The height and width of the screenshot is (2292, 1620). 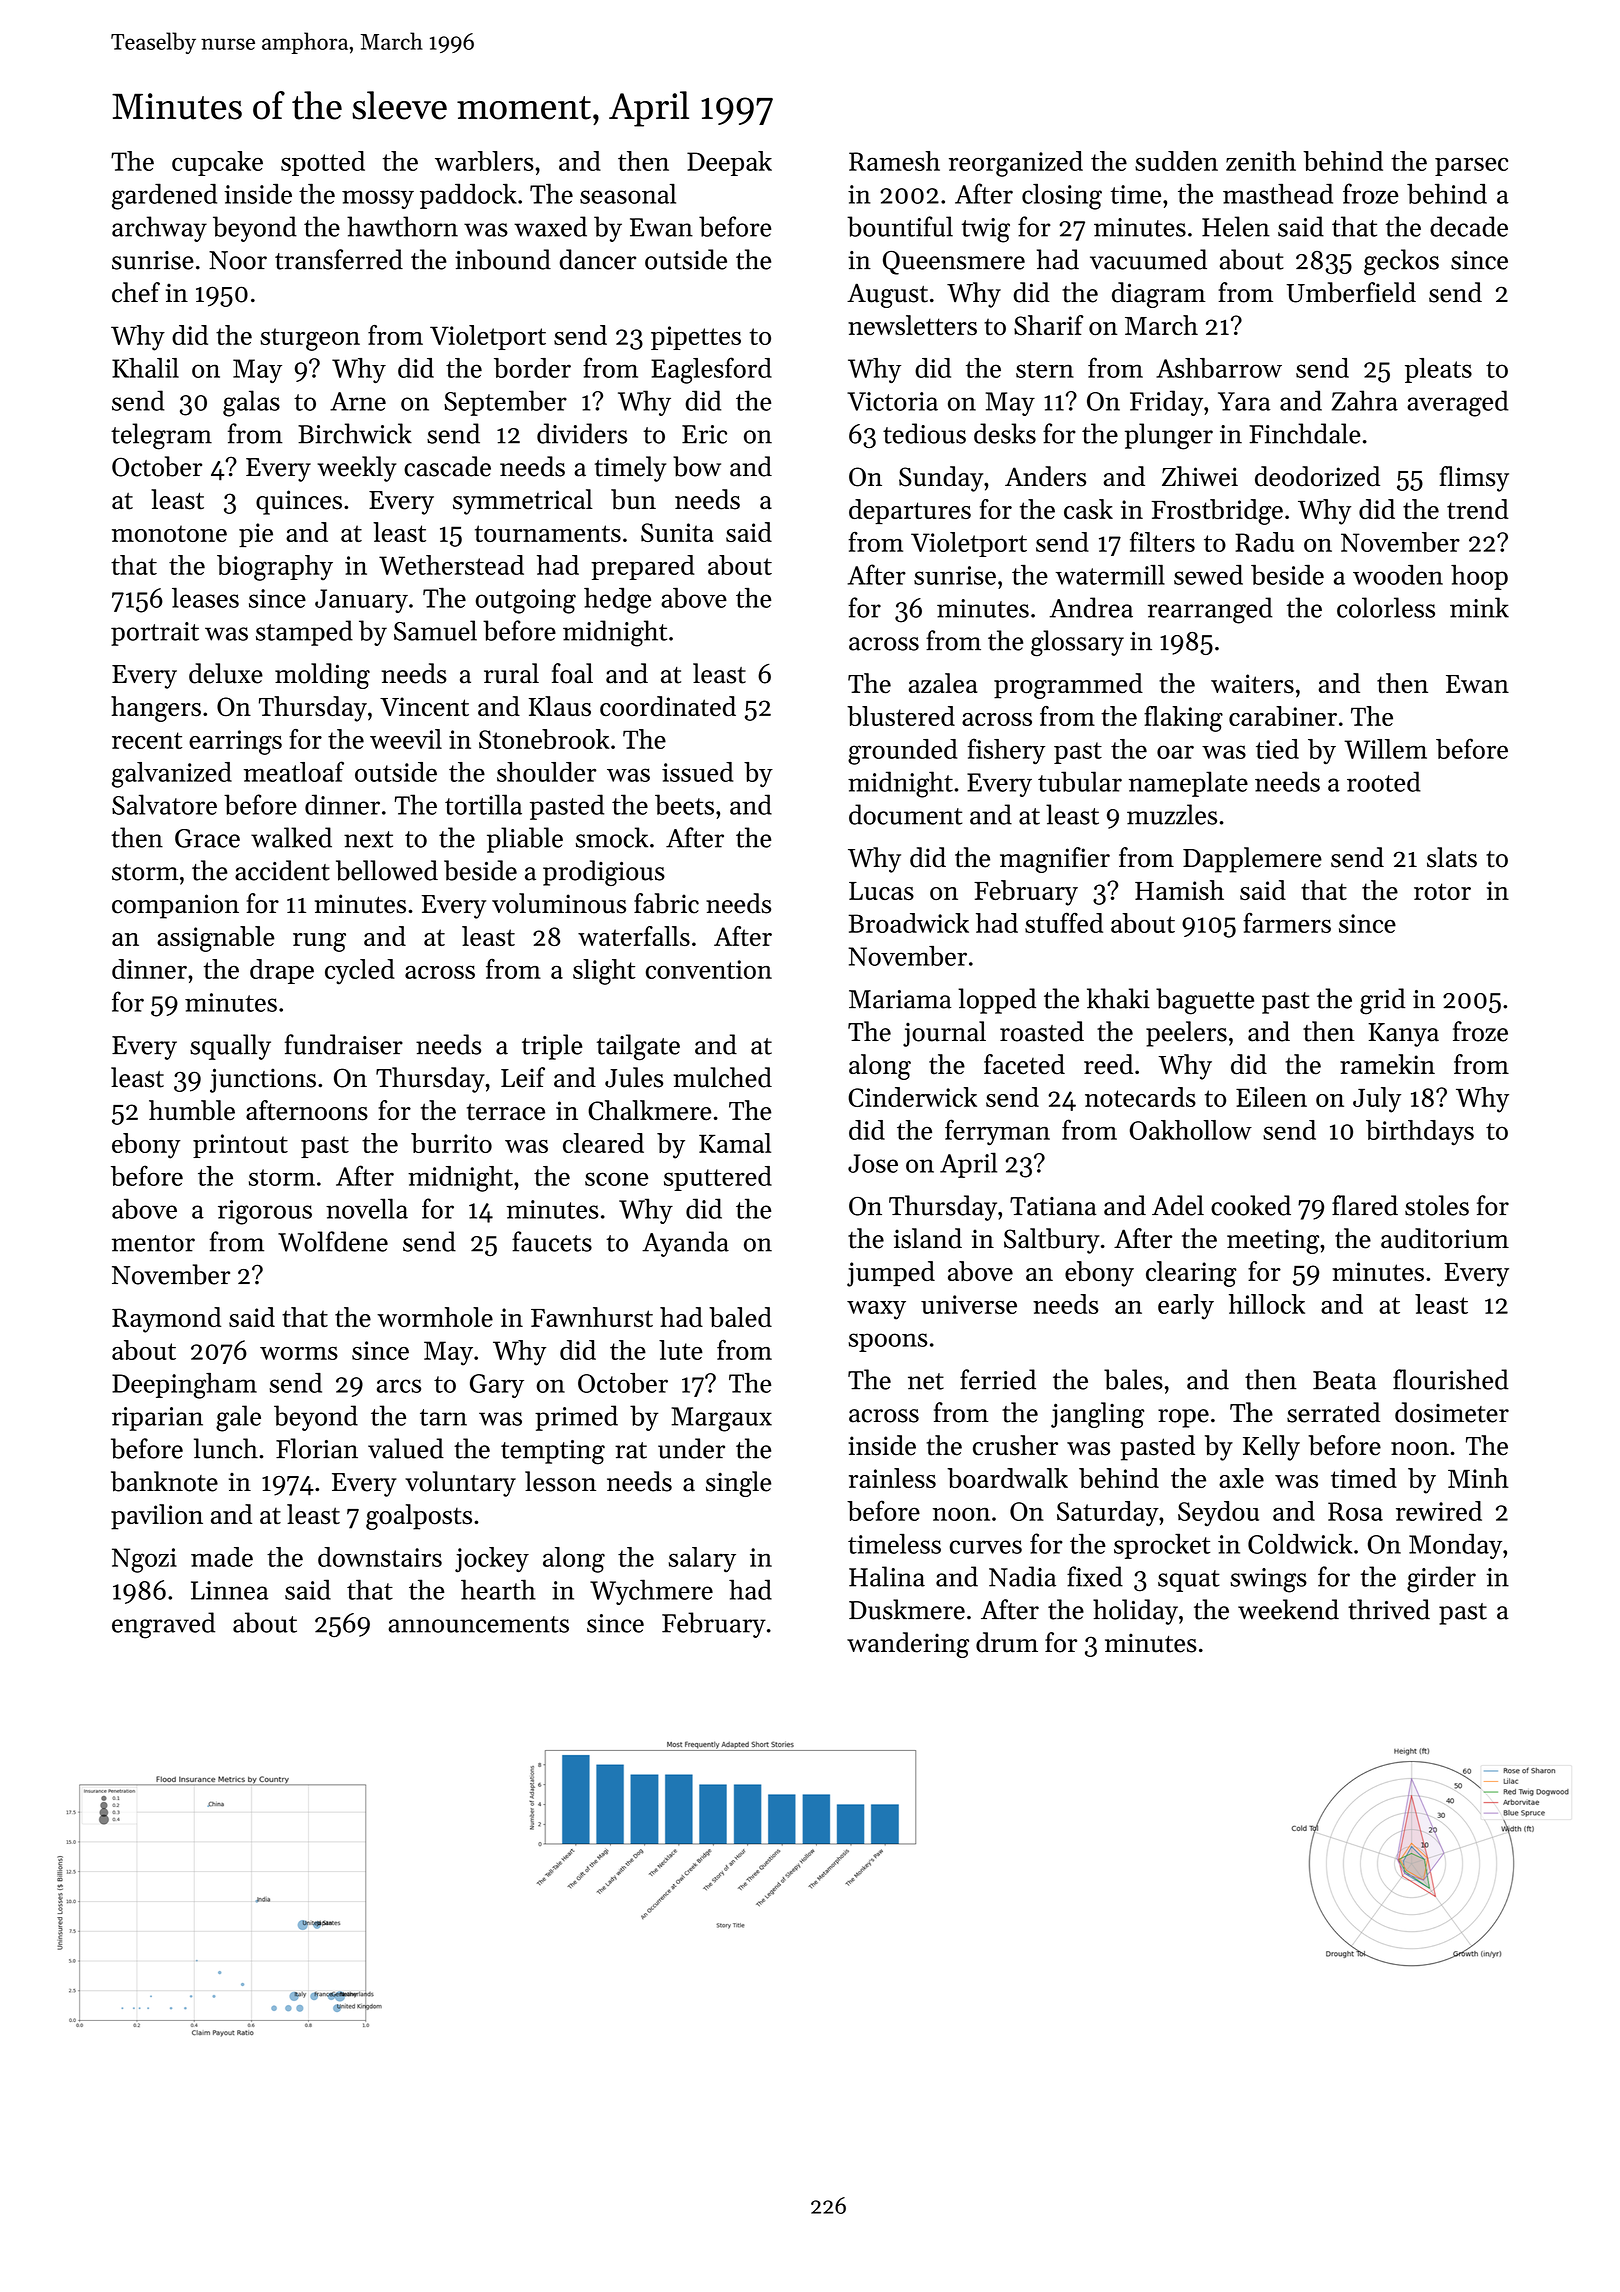 What do you see at coordinates (1385, 749) in the screenshot?
I see `Willem` at bounding box center [1385, 749].
